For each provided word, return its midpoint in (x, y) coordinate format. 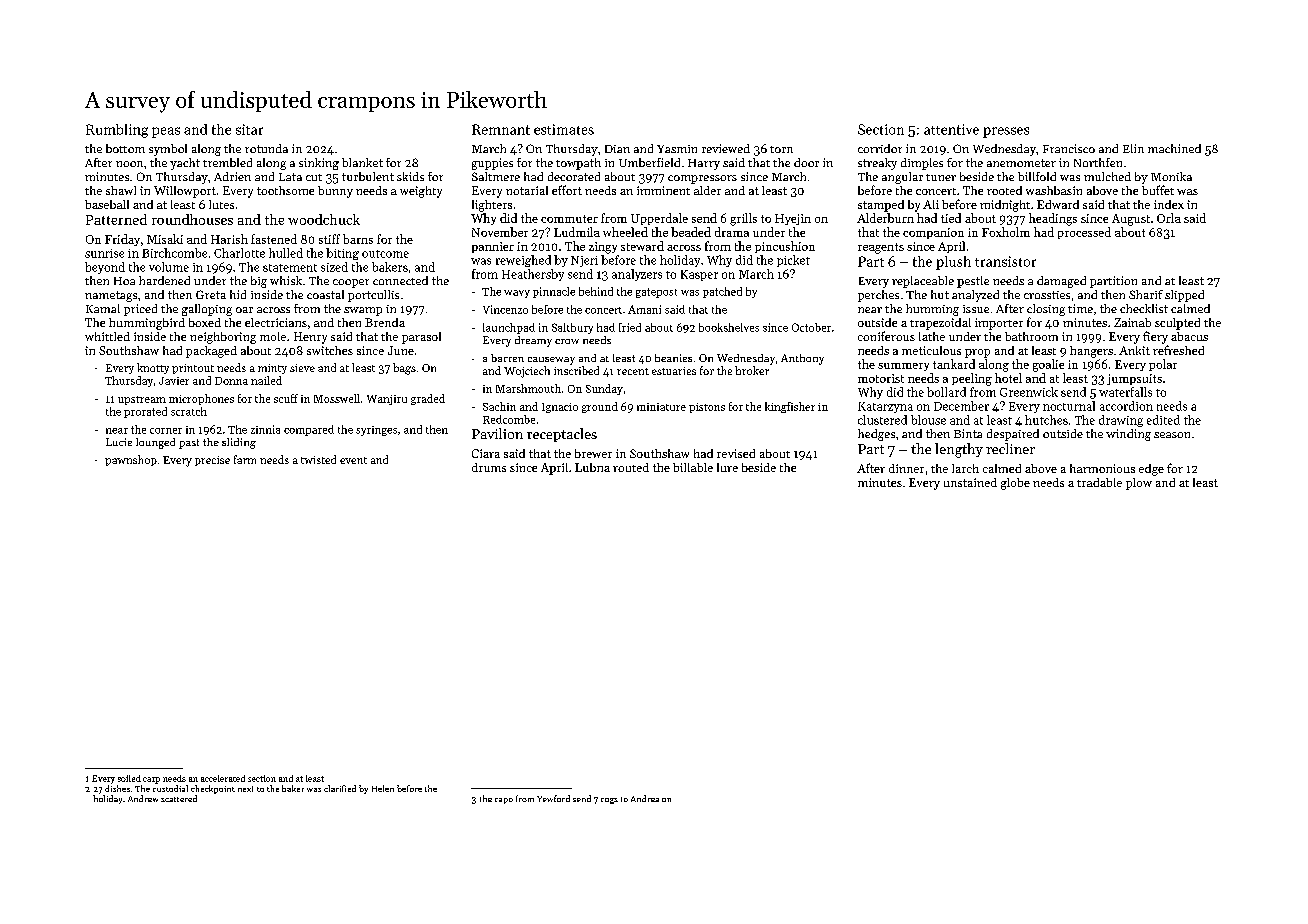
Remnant (501, 129)
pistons (707, 408)
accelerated (223, 778)
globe (1015, 484)
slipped (1184, 296)
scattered (179, 798)
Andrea (645, 798)
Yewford (553, 798)
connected (400, 280)
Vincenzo (505, 309)
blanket (362, 162)
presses (1006, 132)
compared (309, 430)
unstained (970, 482)
